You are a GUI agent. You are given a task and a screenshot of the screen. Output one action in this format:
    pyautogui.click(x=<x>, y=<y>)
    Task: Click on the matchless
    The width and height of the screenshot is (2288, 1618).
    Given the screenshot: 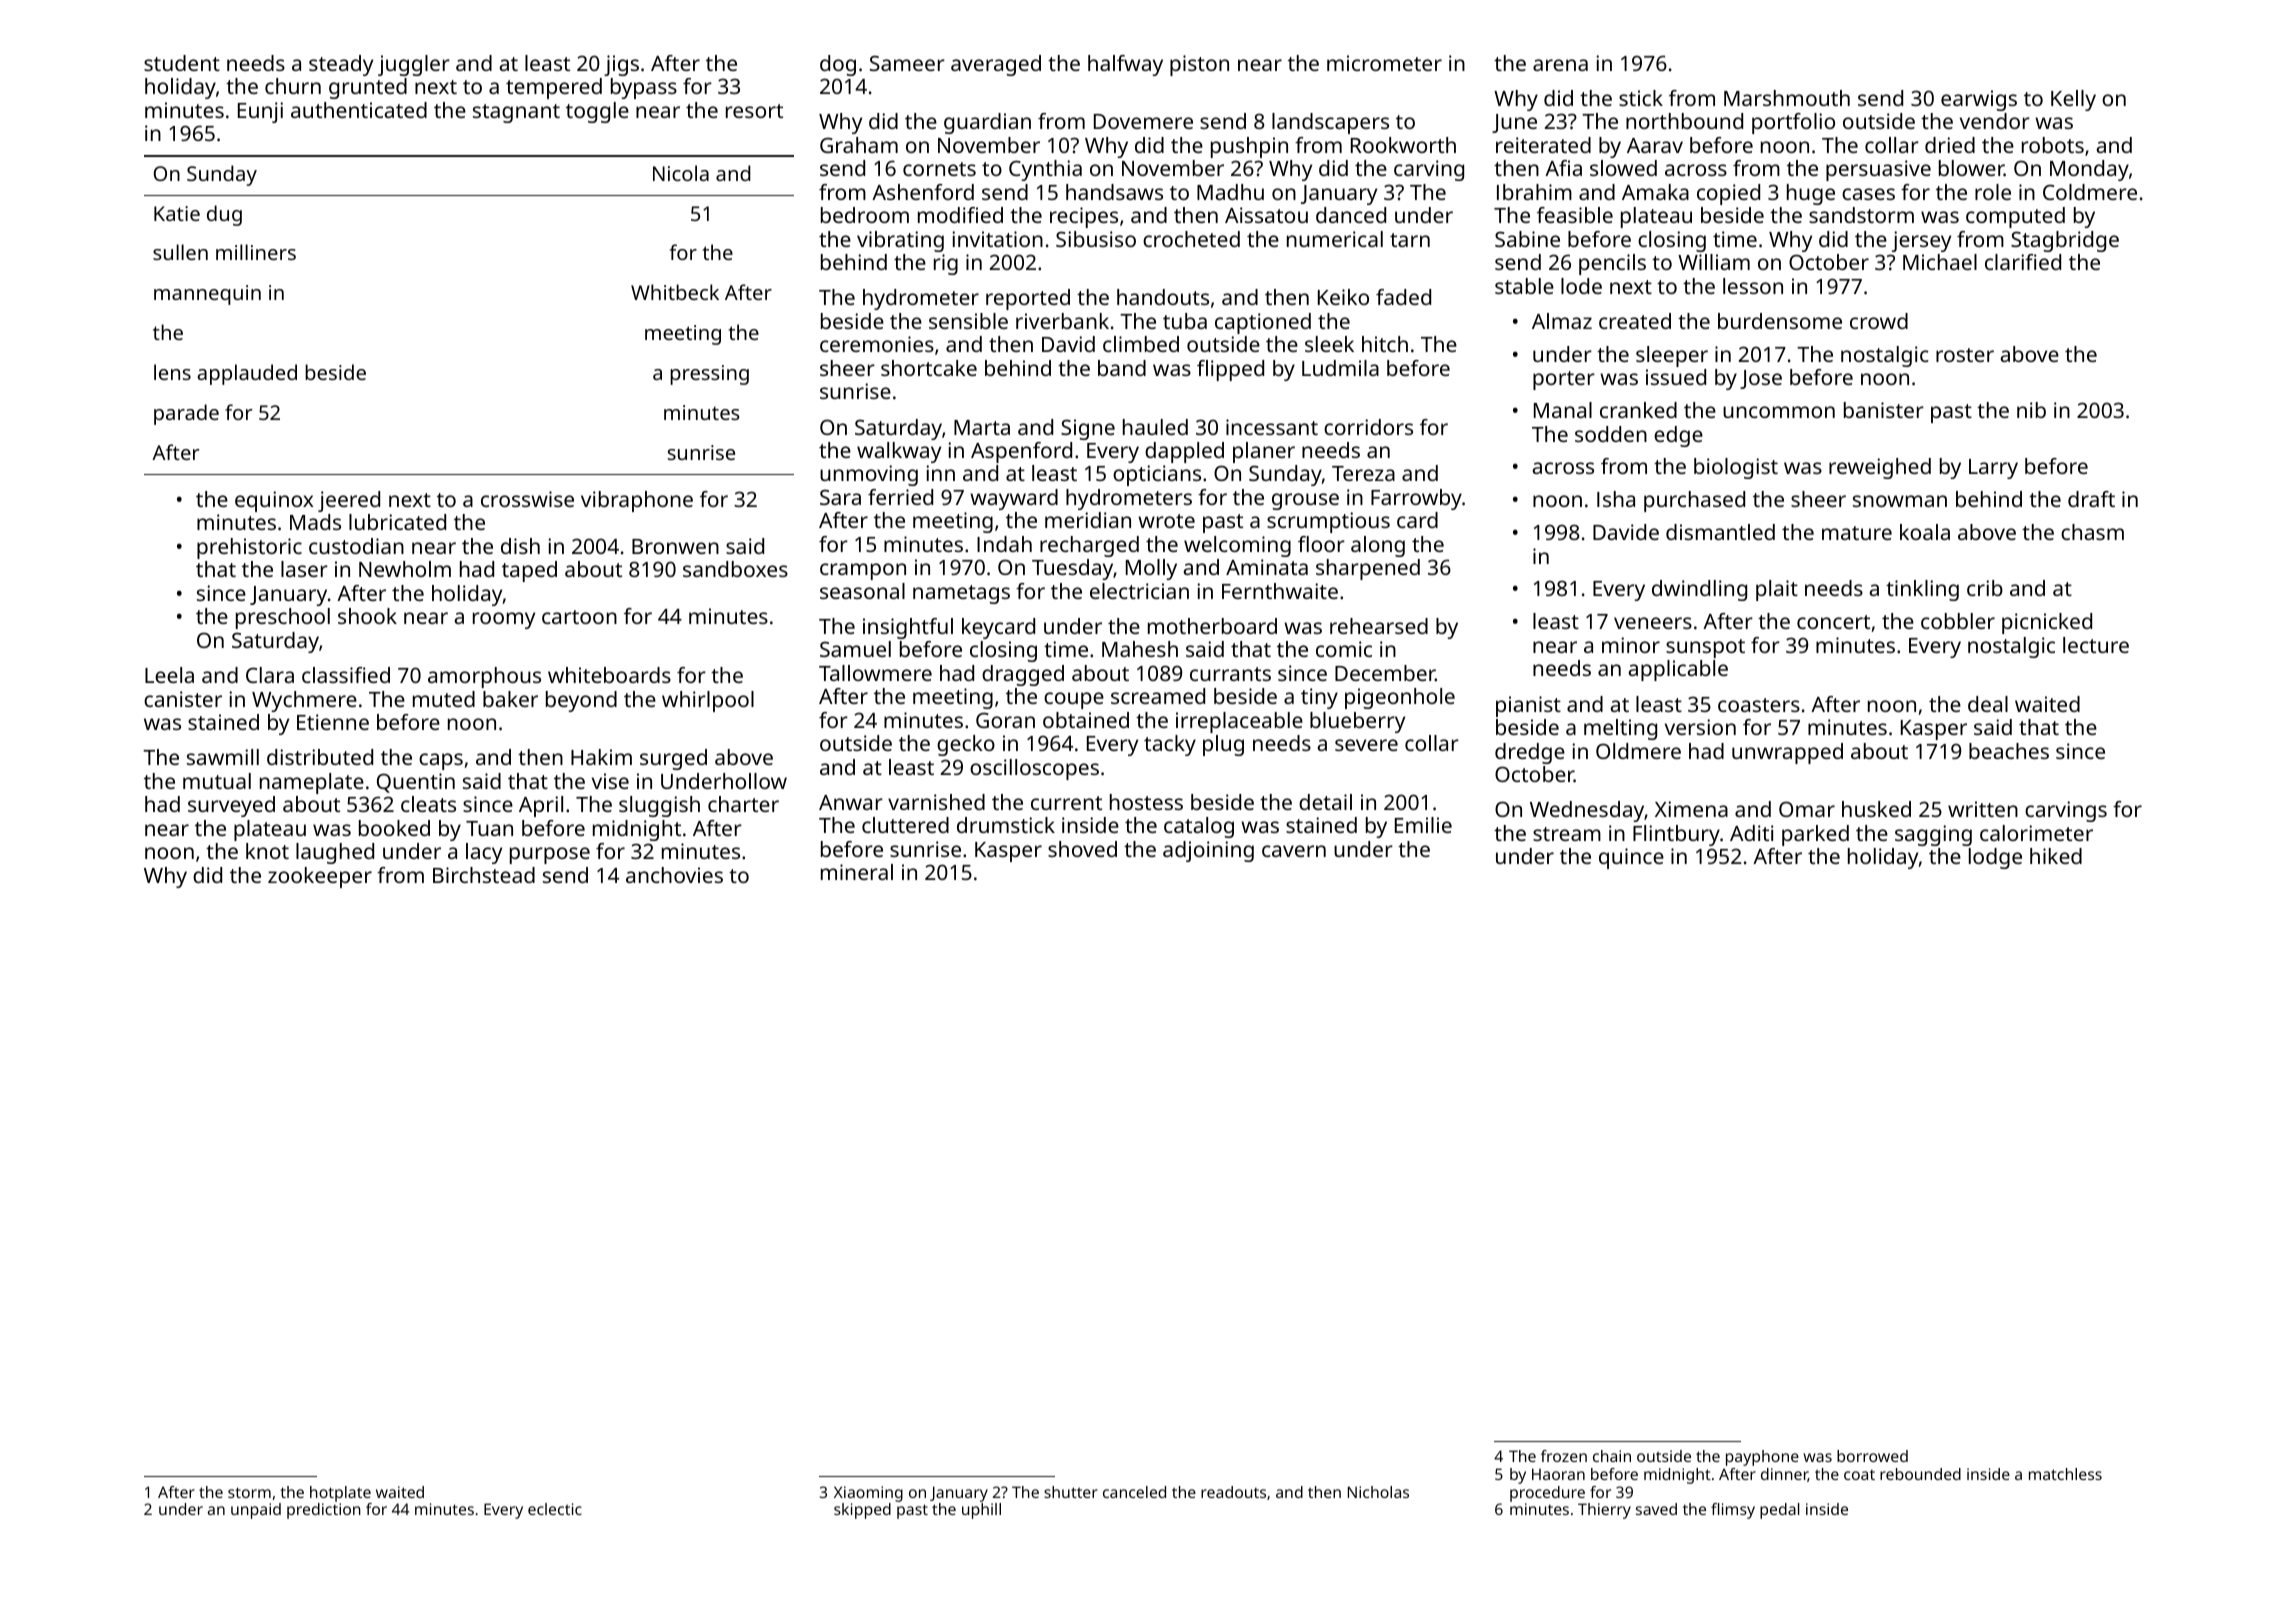 What is the action you would take?
    pyautogui.click(x=2065, y=1474)
